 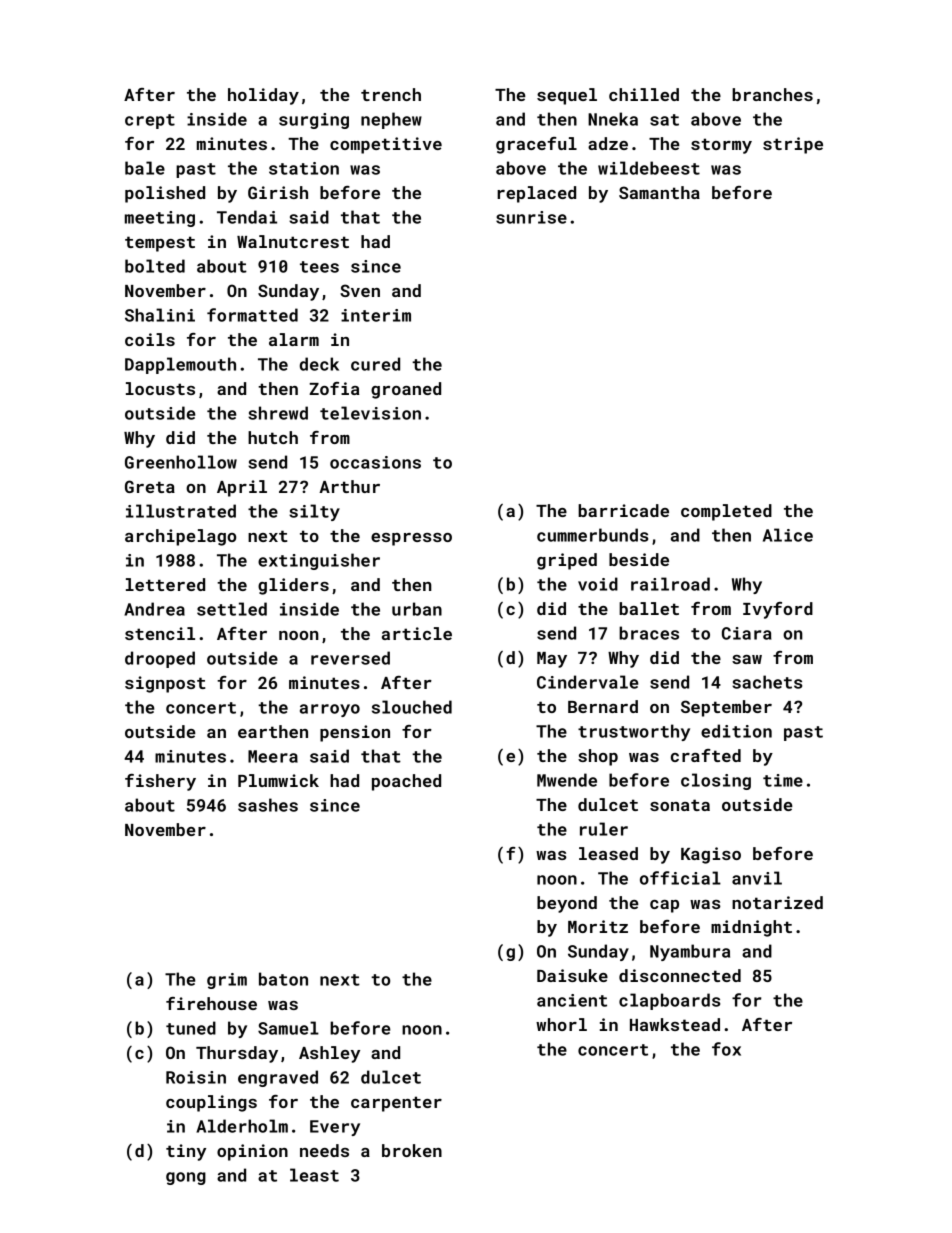 What do you see at coordinates (227, 981) in the screenshot?
I see `grim` at bounding box center [227, 981].
